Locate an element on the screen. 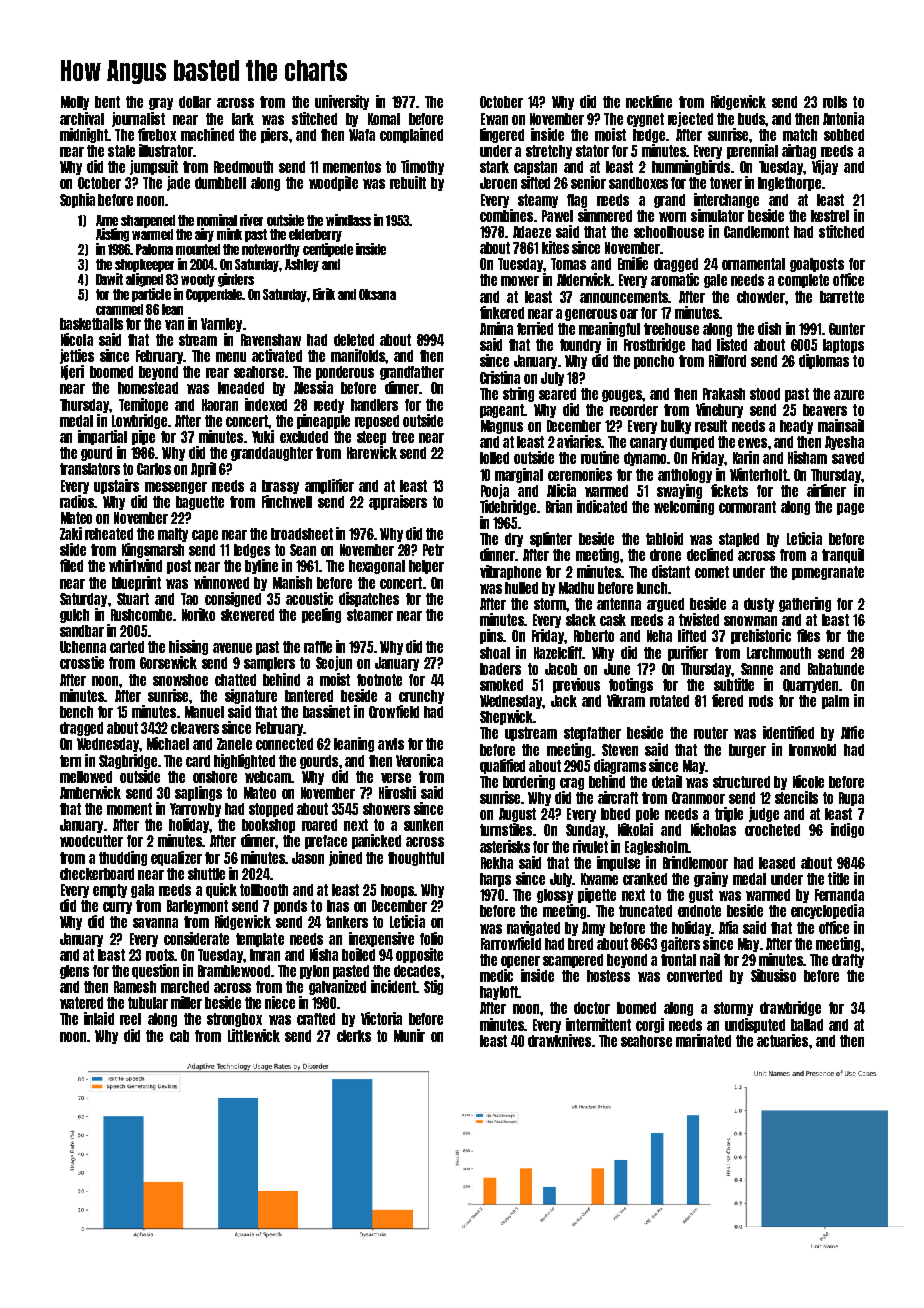 The image size is (924, 1308). Hazelcliff is located at coordinates (558, 652).
